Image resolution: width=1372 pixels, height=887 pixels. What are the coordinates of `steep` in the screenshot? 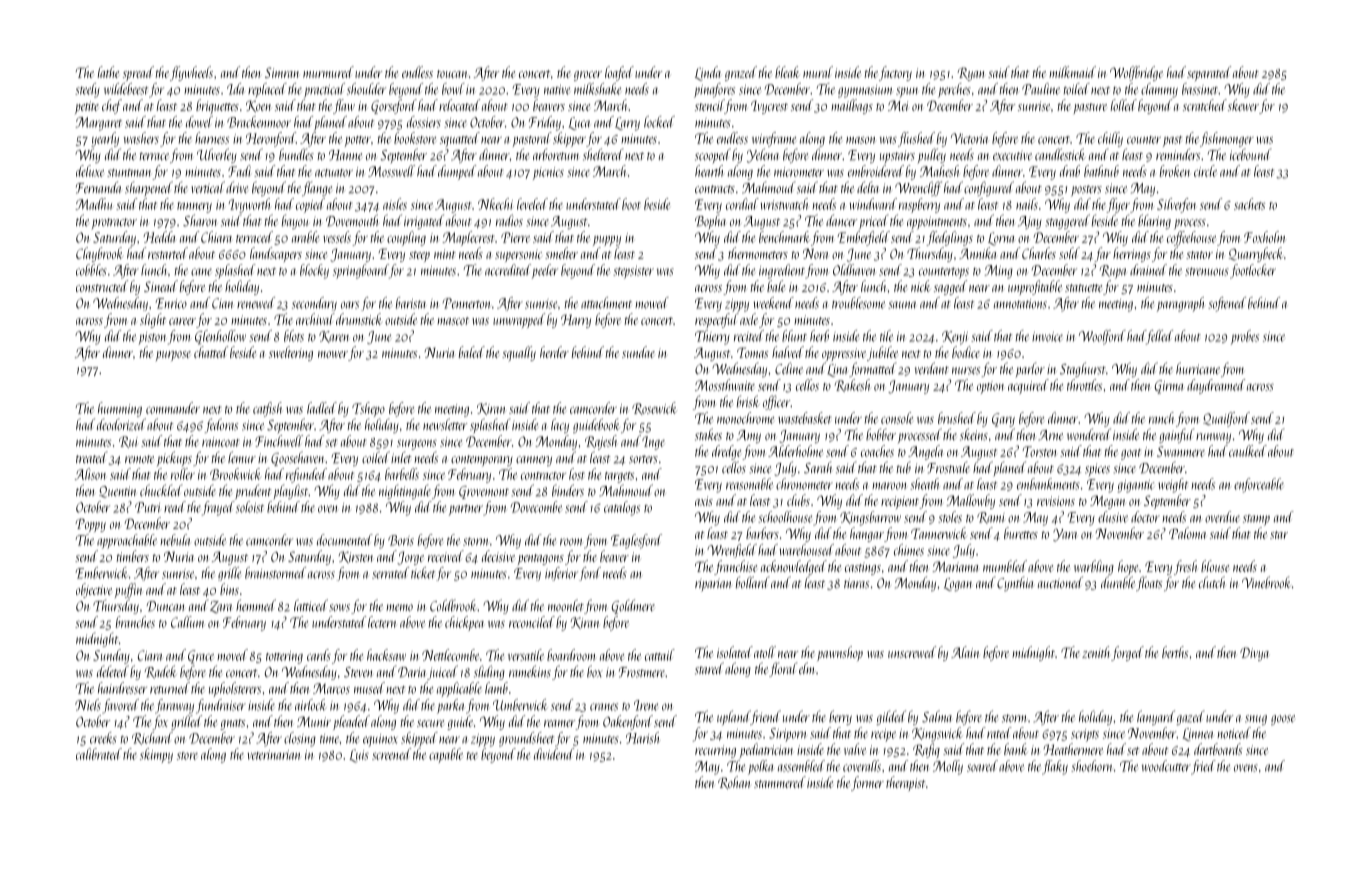 It's located at (419, 256).
